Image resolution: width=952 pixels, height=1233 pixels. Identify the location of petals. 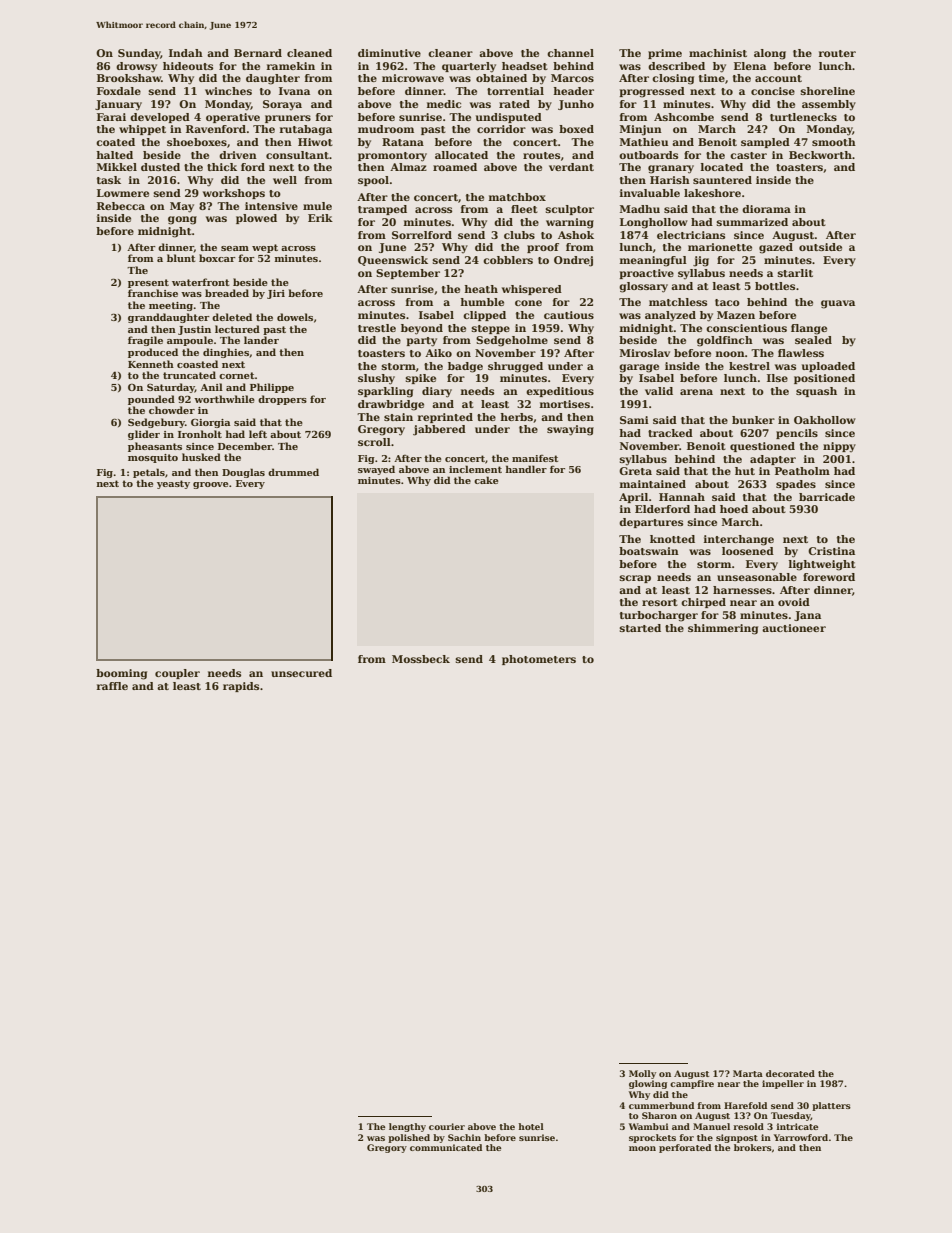
(149, 473).
